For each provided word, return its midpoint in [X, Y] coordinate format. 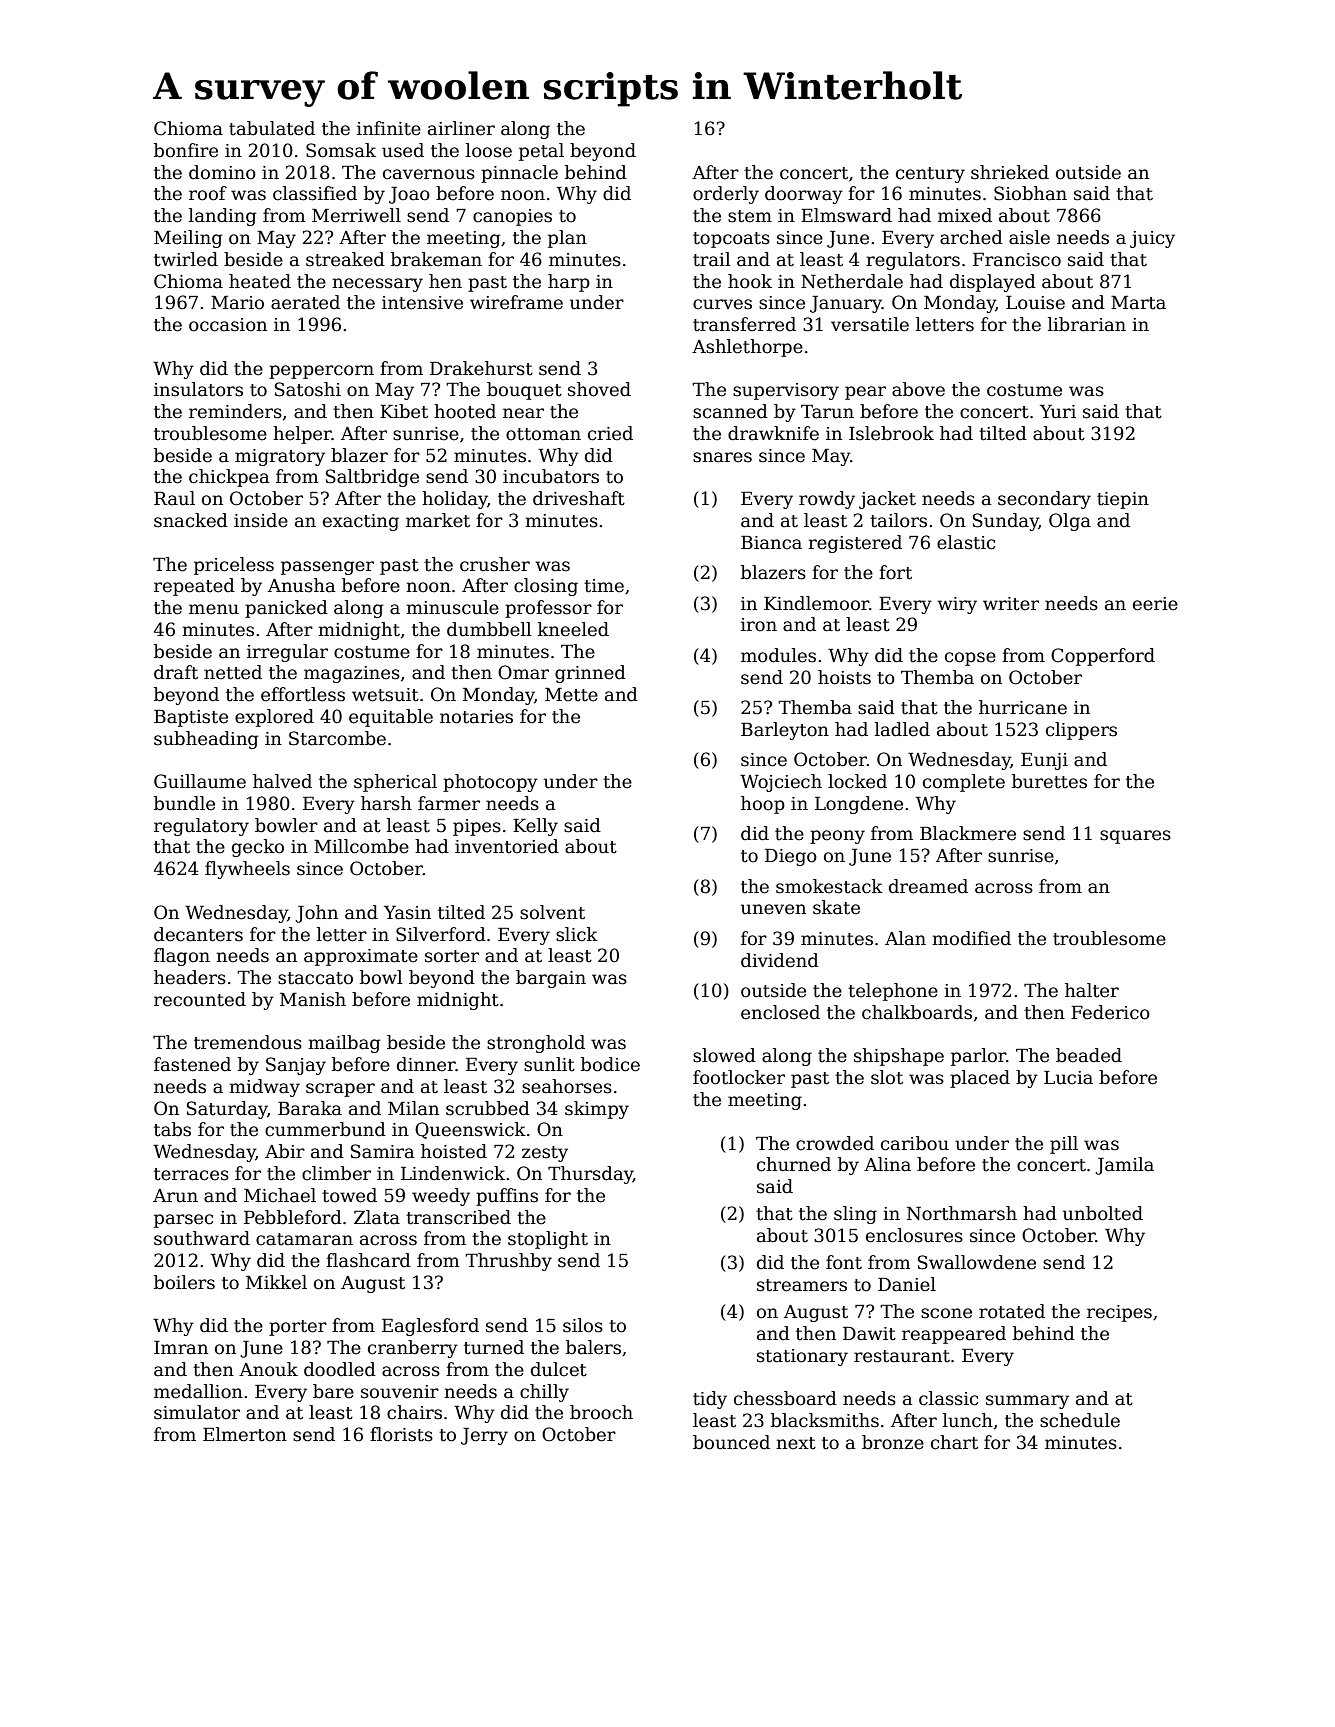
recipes [1119, 1313]
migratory [280, 457]
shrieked [1010, 172]
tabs [172, 1129]
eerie [1155, 604]
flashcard [368, 1260]
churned [794, 1164]
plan [567, 239]
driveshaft [579, 498]
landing [222, 217]
